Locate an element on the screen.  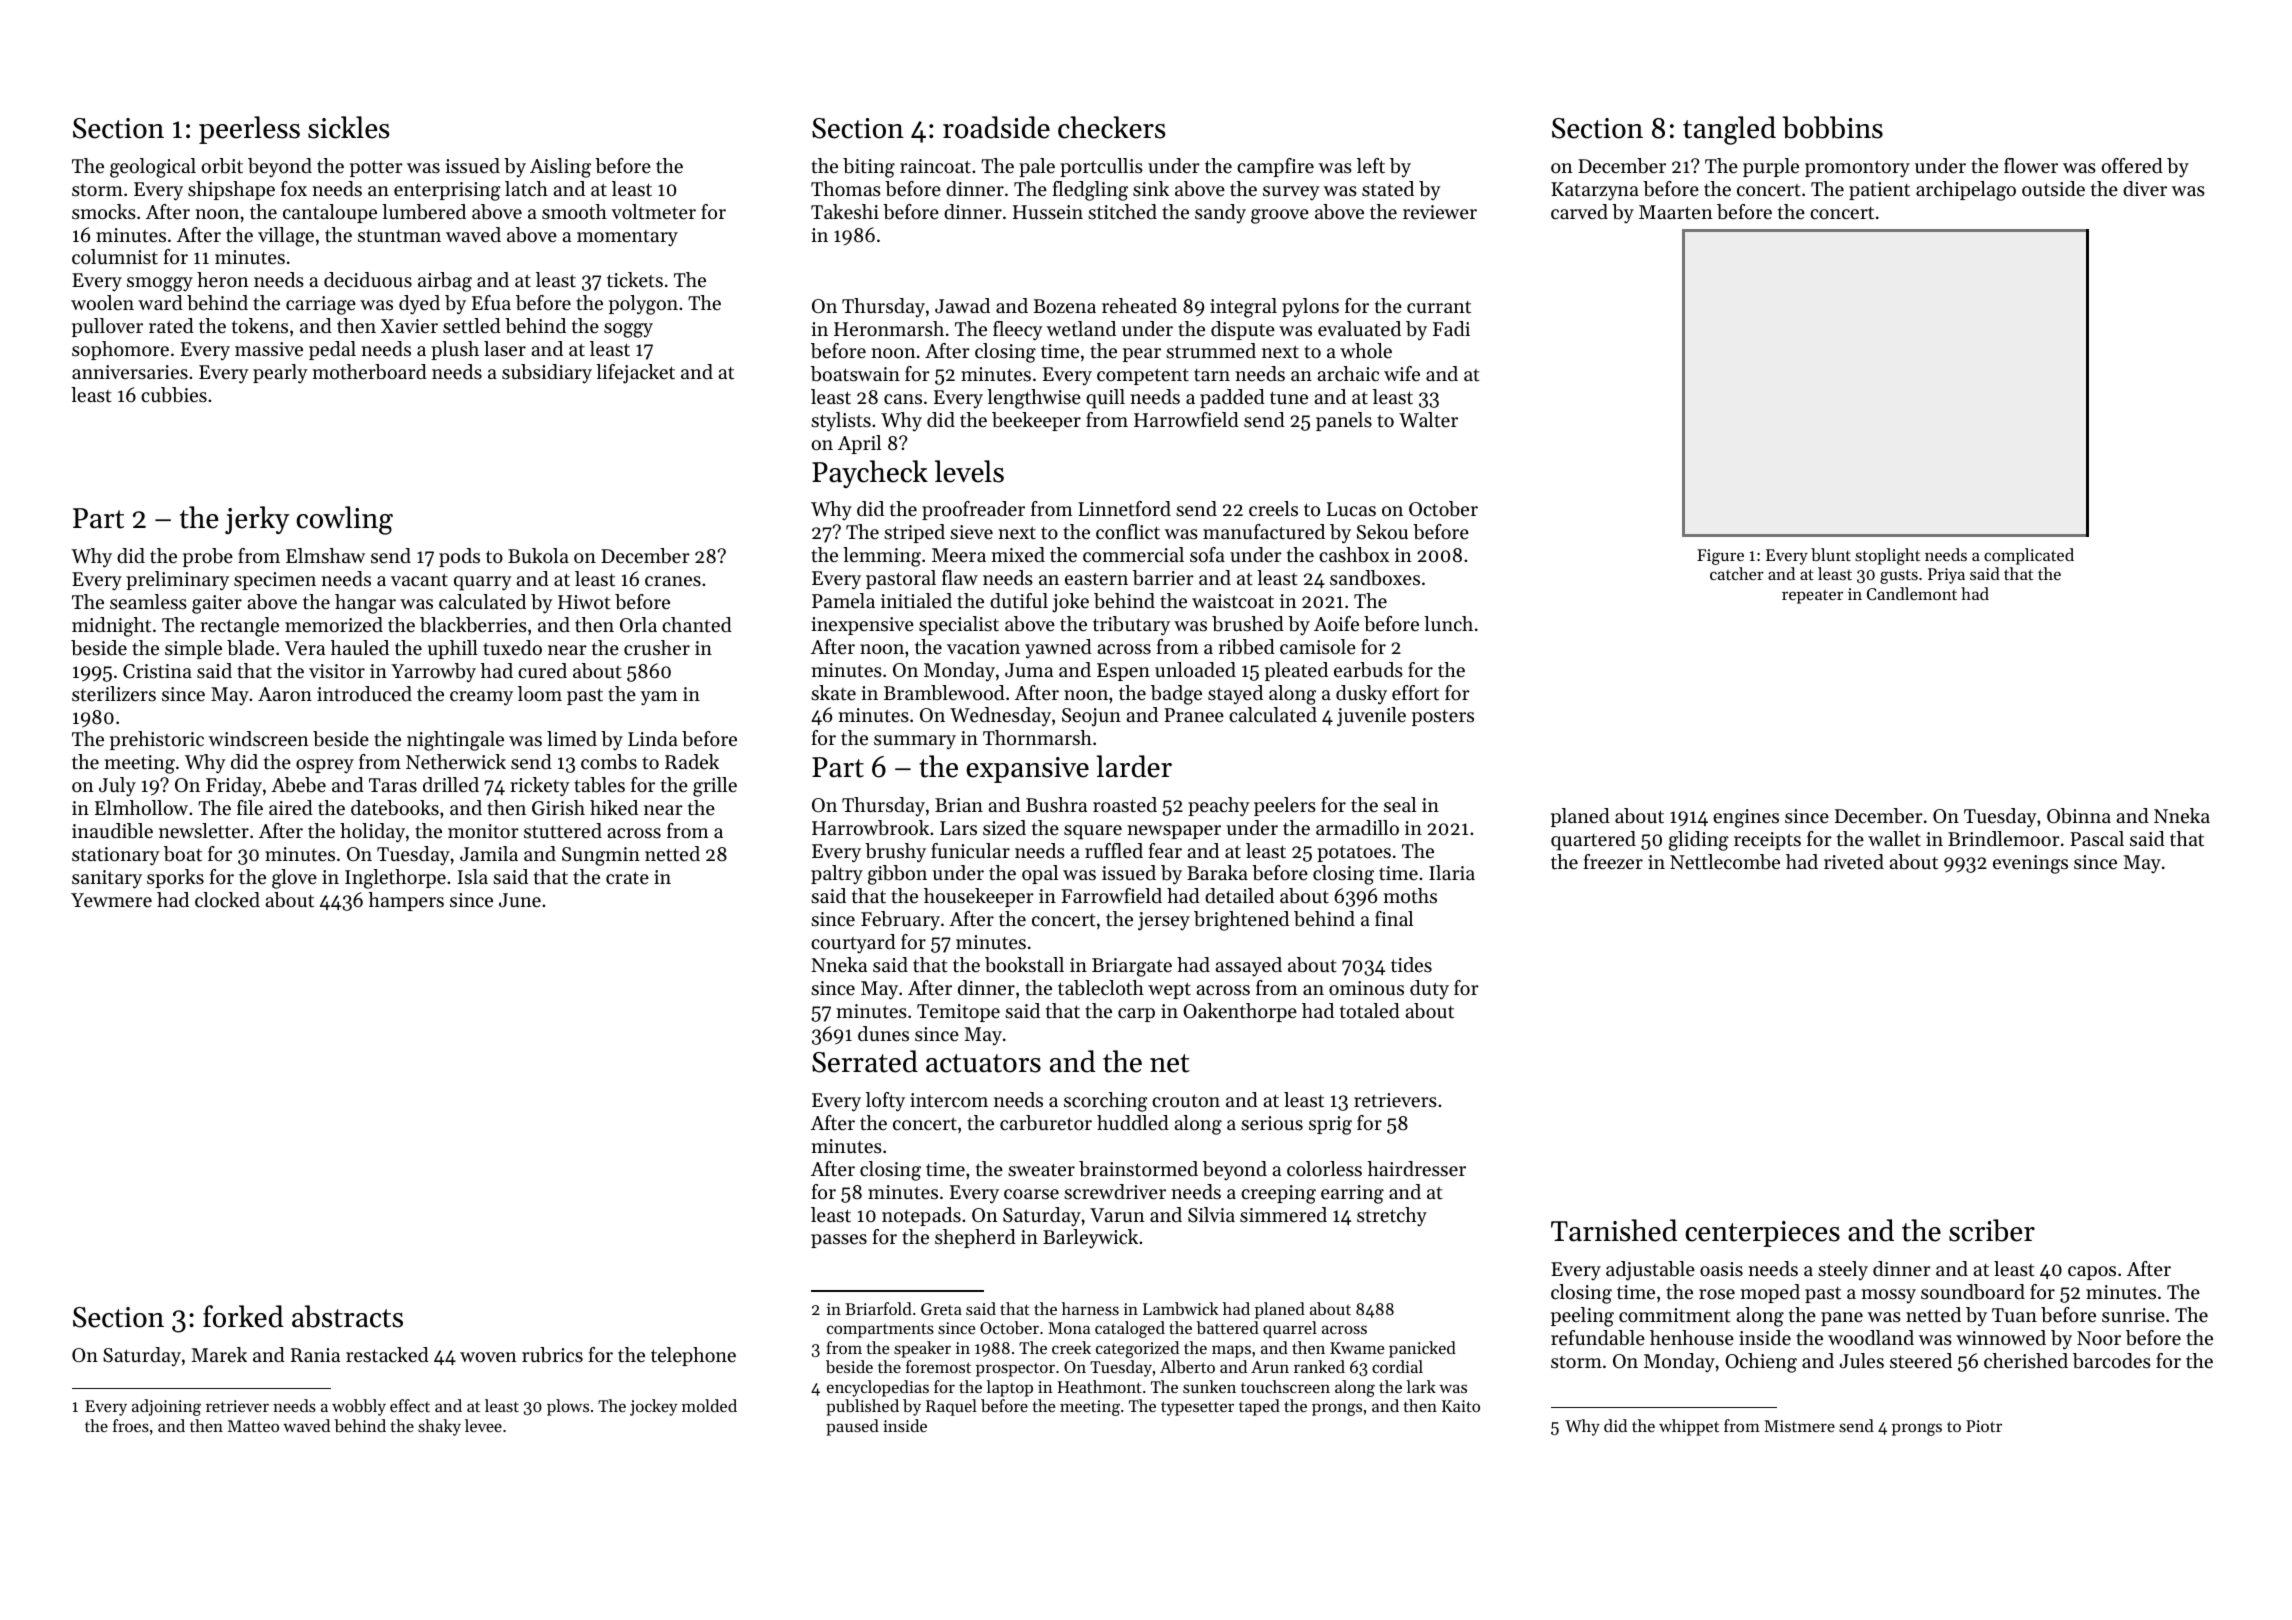
cans is located at coordinates (903, 399).
